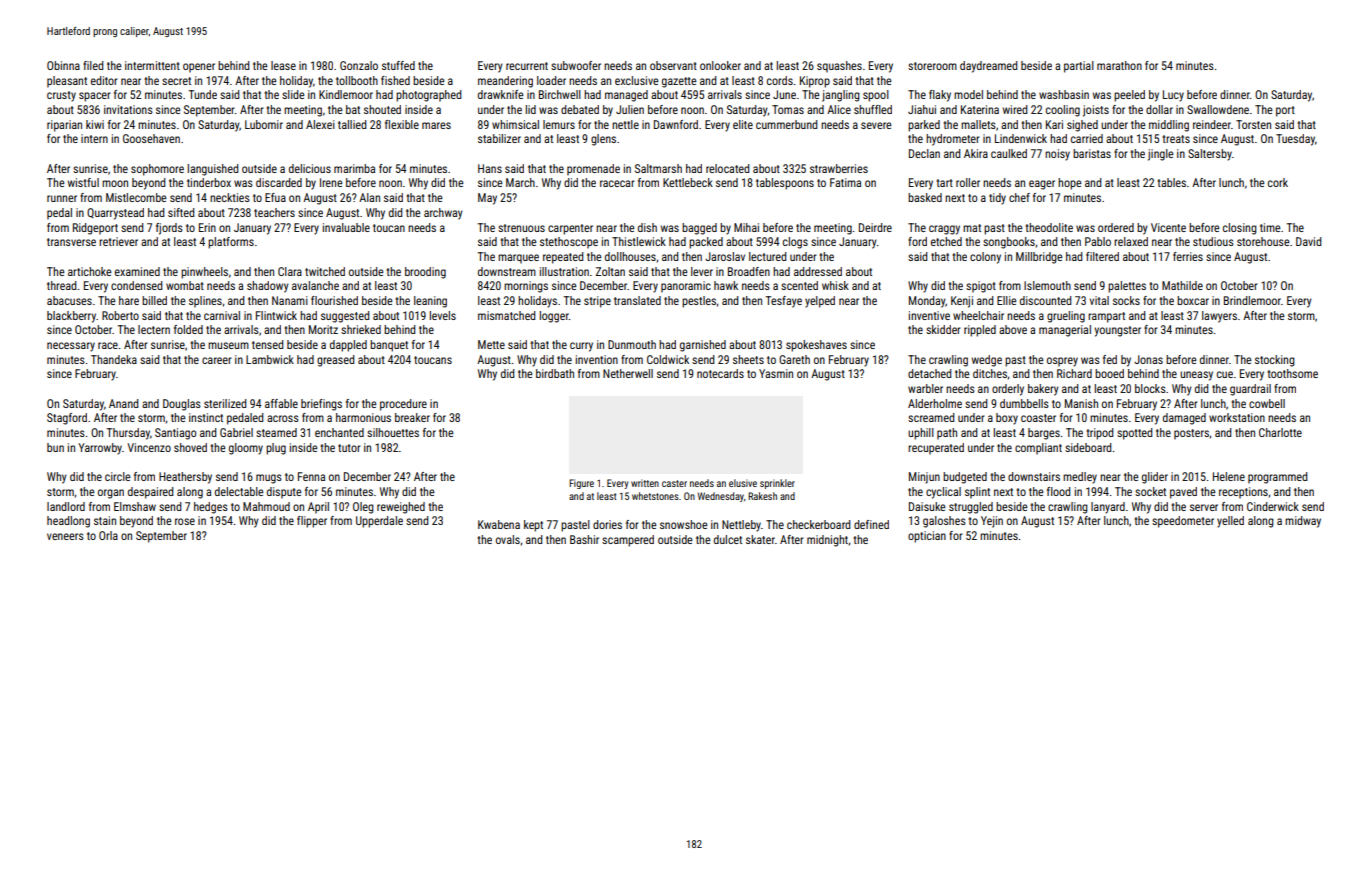 Image resolution: width=1372 pixels, height=887 pixels. What do you see at coordinates (743, 483) in the document?
I see `elusive` at bounding box center [743, 483].
